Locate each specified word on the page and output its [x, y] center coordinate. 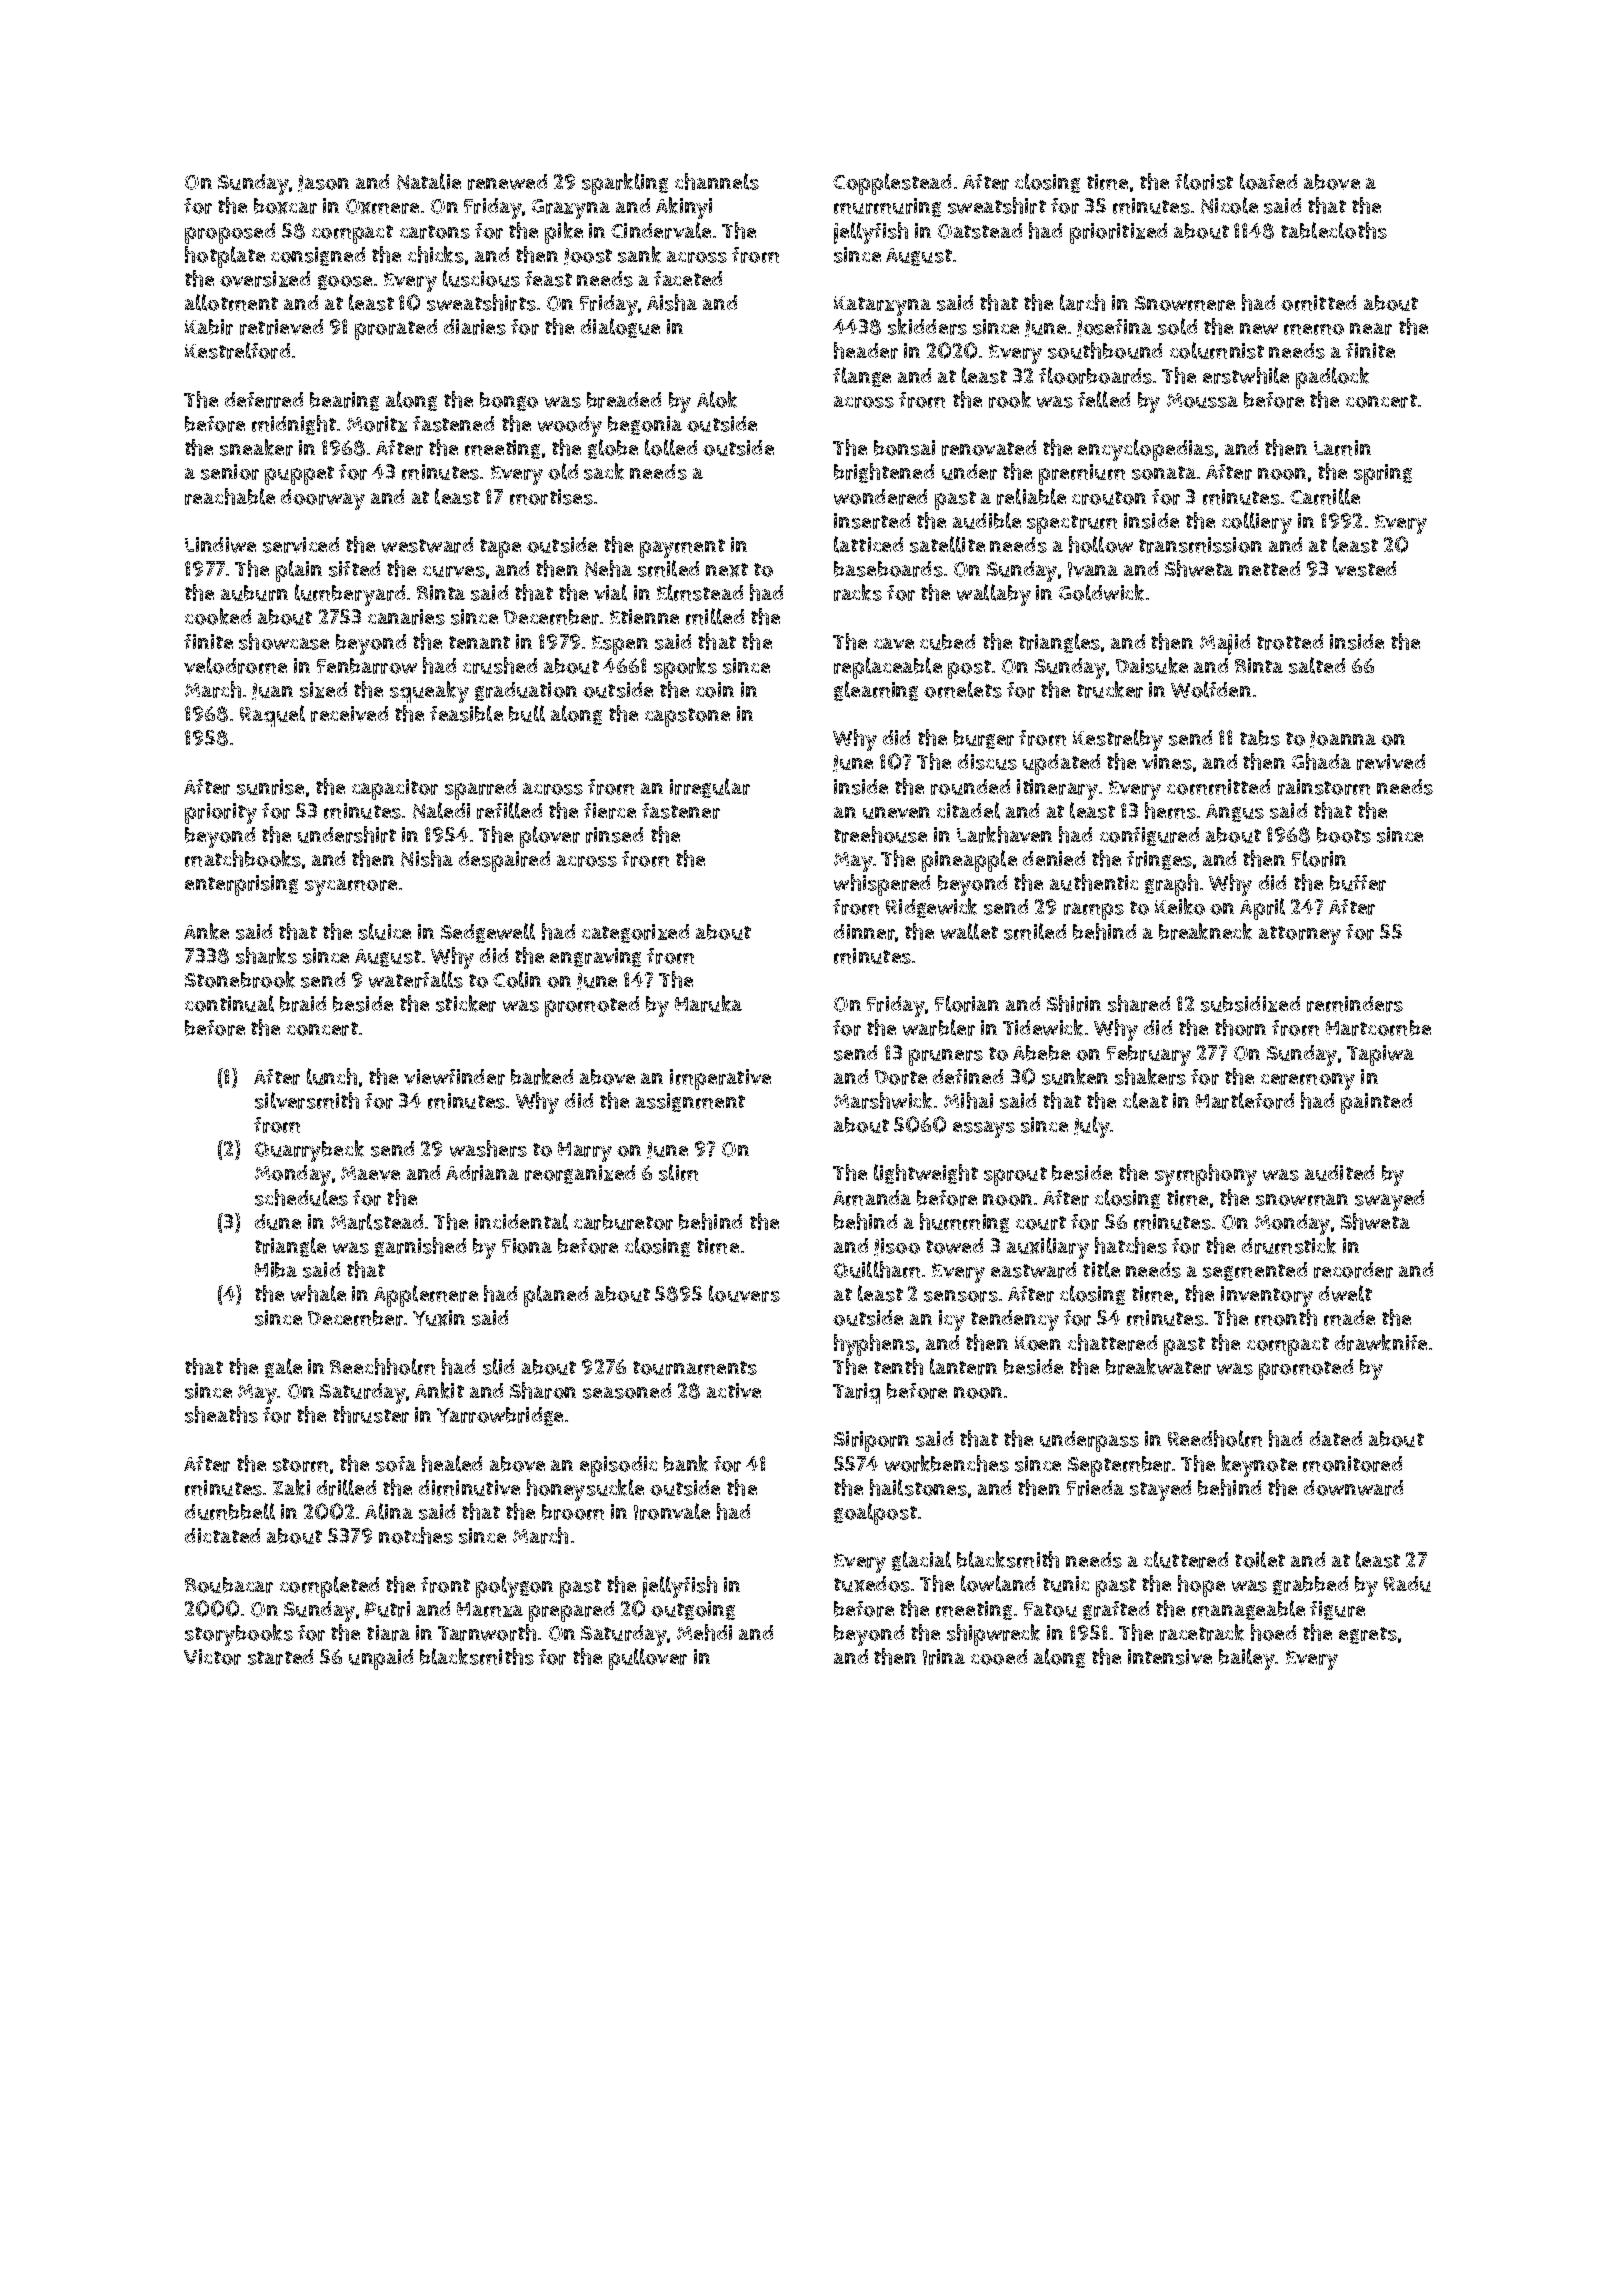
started [280, 1657]
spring [1383, 474]
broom [573, 1512]
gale [283, 1368]
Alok [717, 399]
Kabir [209, 327]
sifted [354, 569]
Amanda [872, 1198]
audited [1339, 1173]
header [866, 350]
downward [1353, 1488]
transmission [1200, 545]
